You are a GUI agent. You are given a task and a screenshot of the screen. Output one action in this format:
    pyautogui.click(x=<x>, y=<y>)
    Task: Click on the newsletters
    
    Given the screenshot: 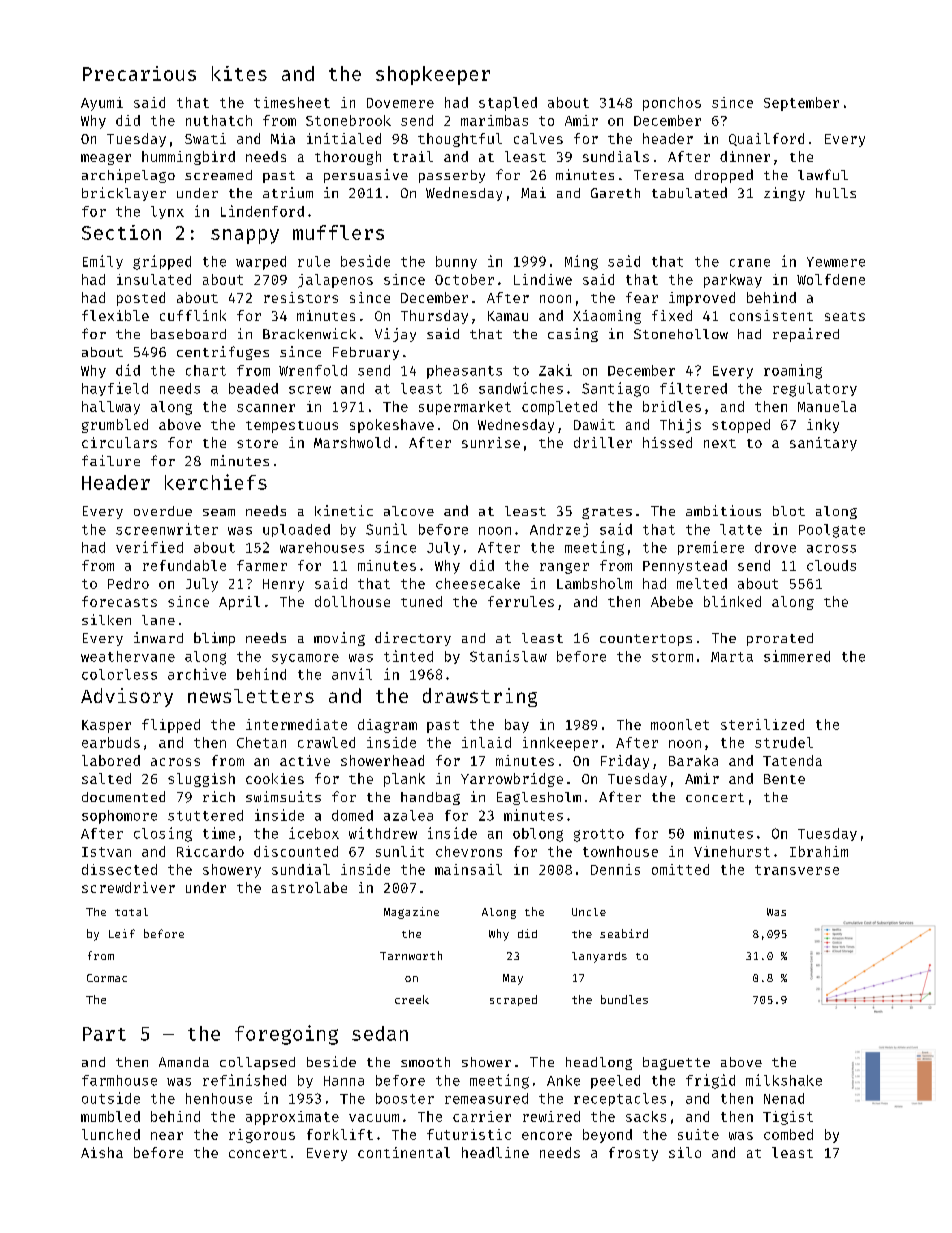 What is the action you would take?
    pyautogui.click(x=251, y=696)
